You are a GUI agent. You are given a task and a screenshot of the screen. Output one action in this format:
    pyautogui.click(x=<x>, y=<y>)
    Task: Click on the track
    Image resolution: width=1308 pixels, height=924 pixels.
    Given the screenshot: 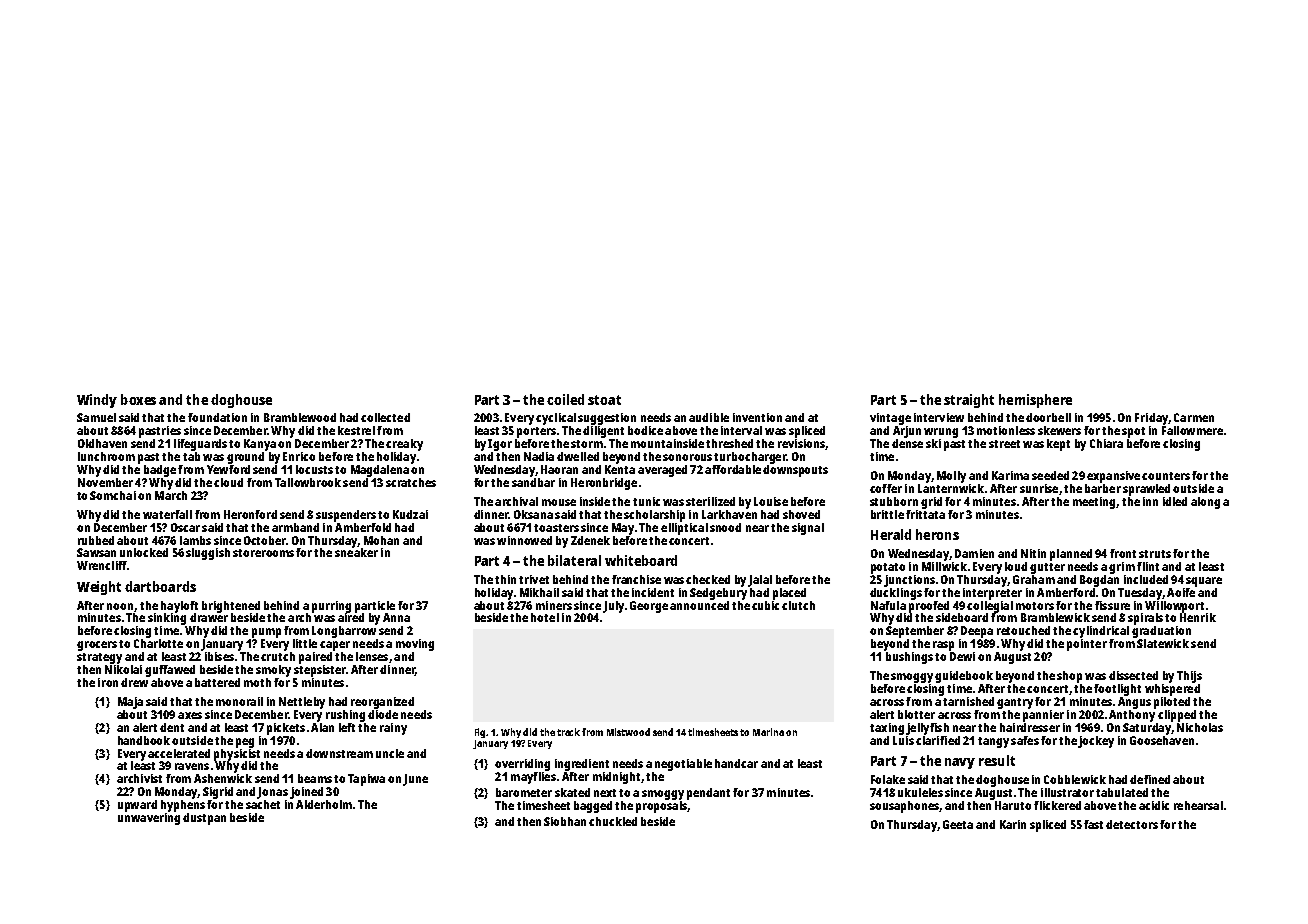 What is the action you would take?
    pyautogui.click(x=568, y=732)
